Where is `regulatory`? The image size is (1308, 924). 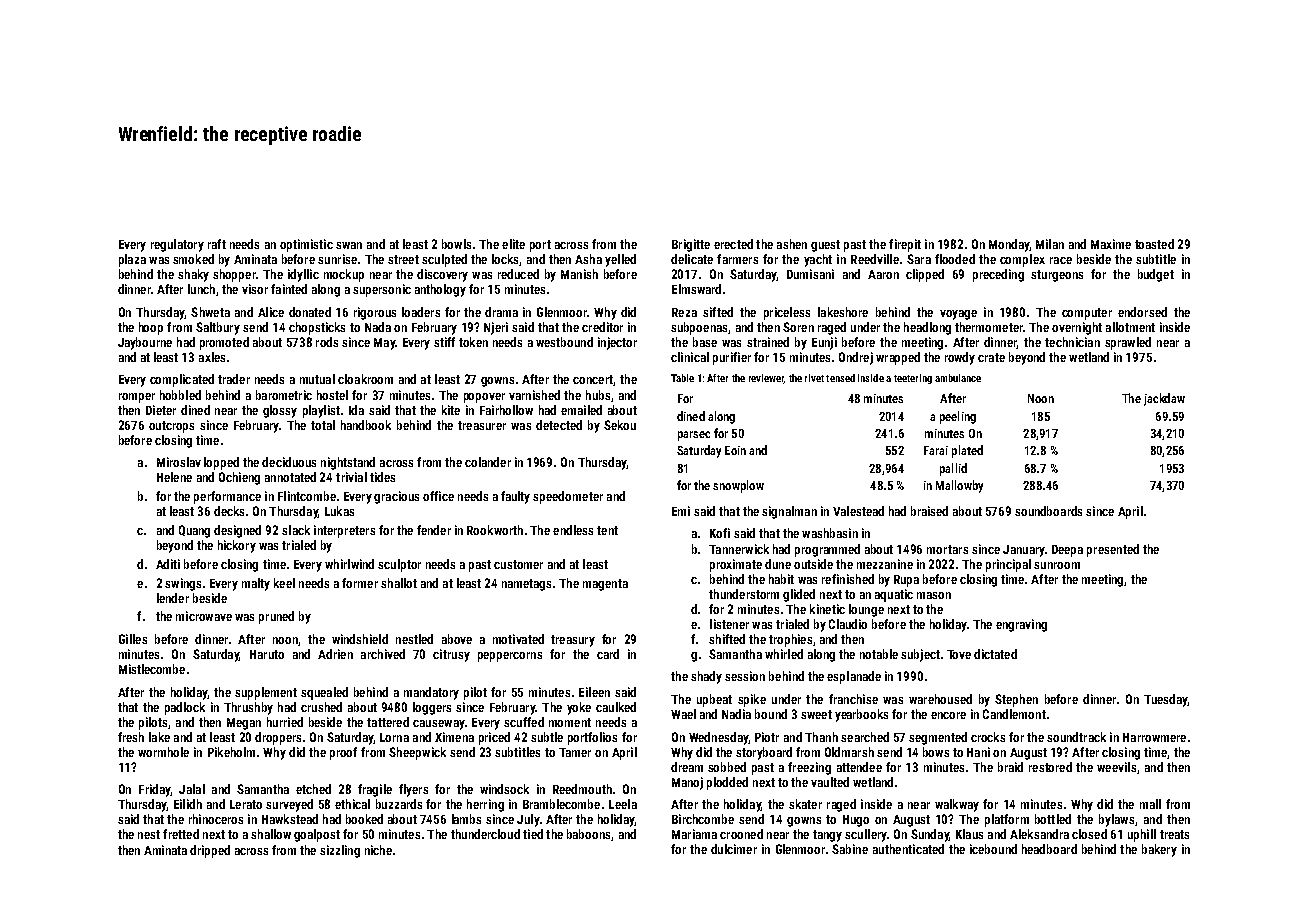 regulatory is located at coordinates (177, 245).
